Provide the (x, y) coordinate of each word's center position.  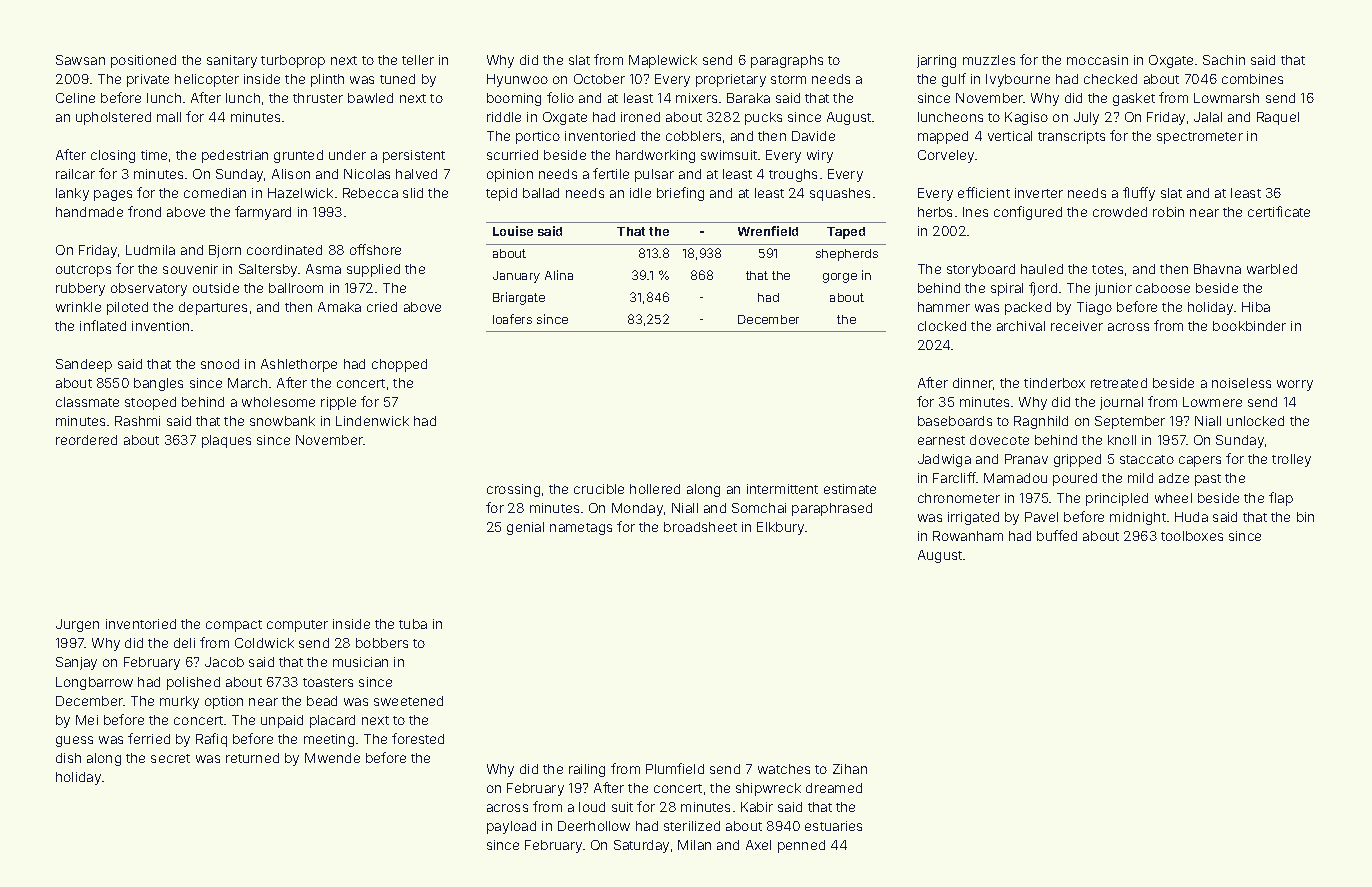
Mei (87, 720)
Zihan (850, 769)
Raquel (1278, 118)
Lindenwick (372, 421)
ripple (338, 403)
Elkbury (781, 528)
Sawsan (80, 60)
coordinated (284, 250)
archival (1021, 326)
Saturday (641, 846)
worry (1295, 385)
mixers (696, 98)
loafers (512, 319)
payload (511, 827)
